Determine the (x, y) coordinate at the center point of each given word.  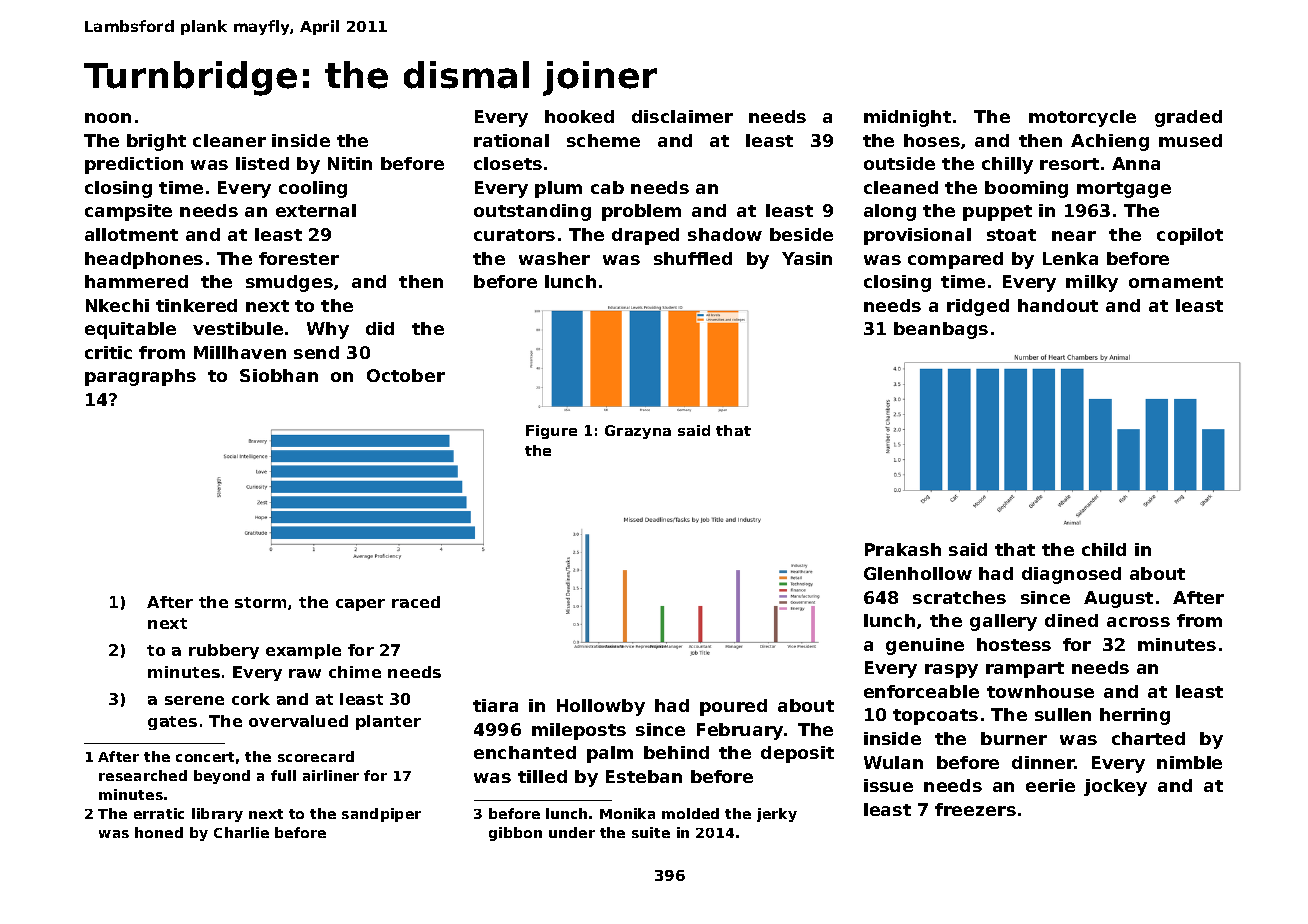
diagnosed (1071, 575)
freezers (975, 809)
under (572, 832)
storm (260, 602)
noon (108, 118)
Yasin (807, 258)
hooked (579, 116)
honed (159, 832)
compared (955, 260)
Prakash (903, 549)
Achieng (1110, 142)
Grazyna (638, 432)
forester (299, 258)
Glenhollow (918, 573)
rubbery (224, 651)
